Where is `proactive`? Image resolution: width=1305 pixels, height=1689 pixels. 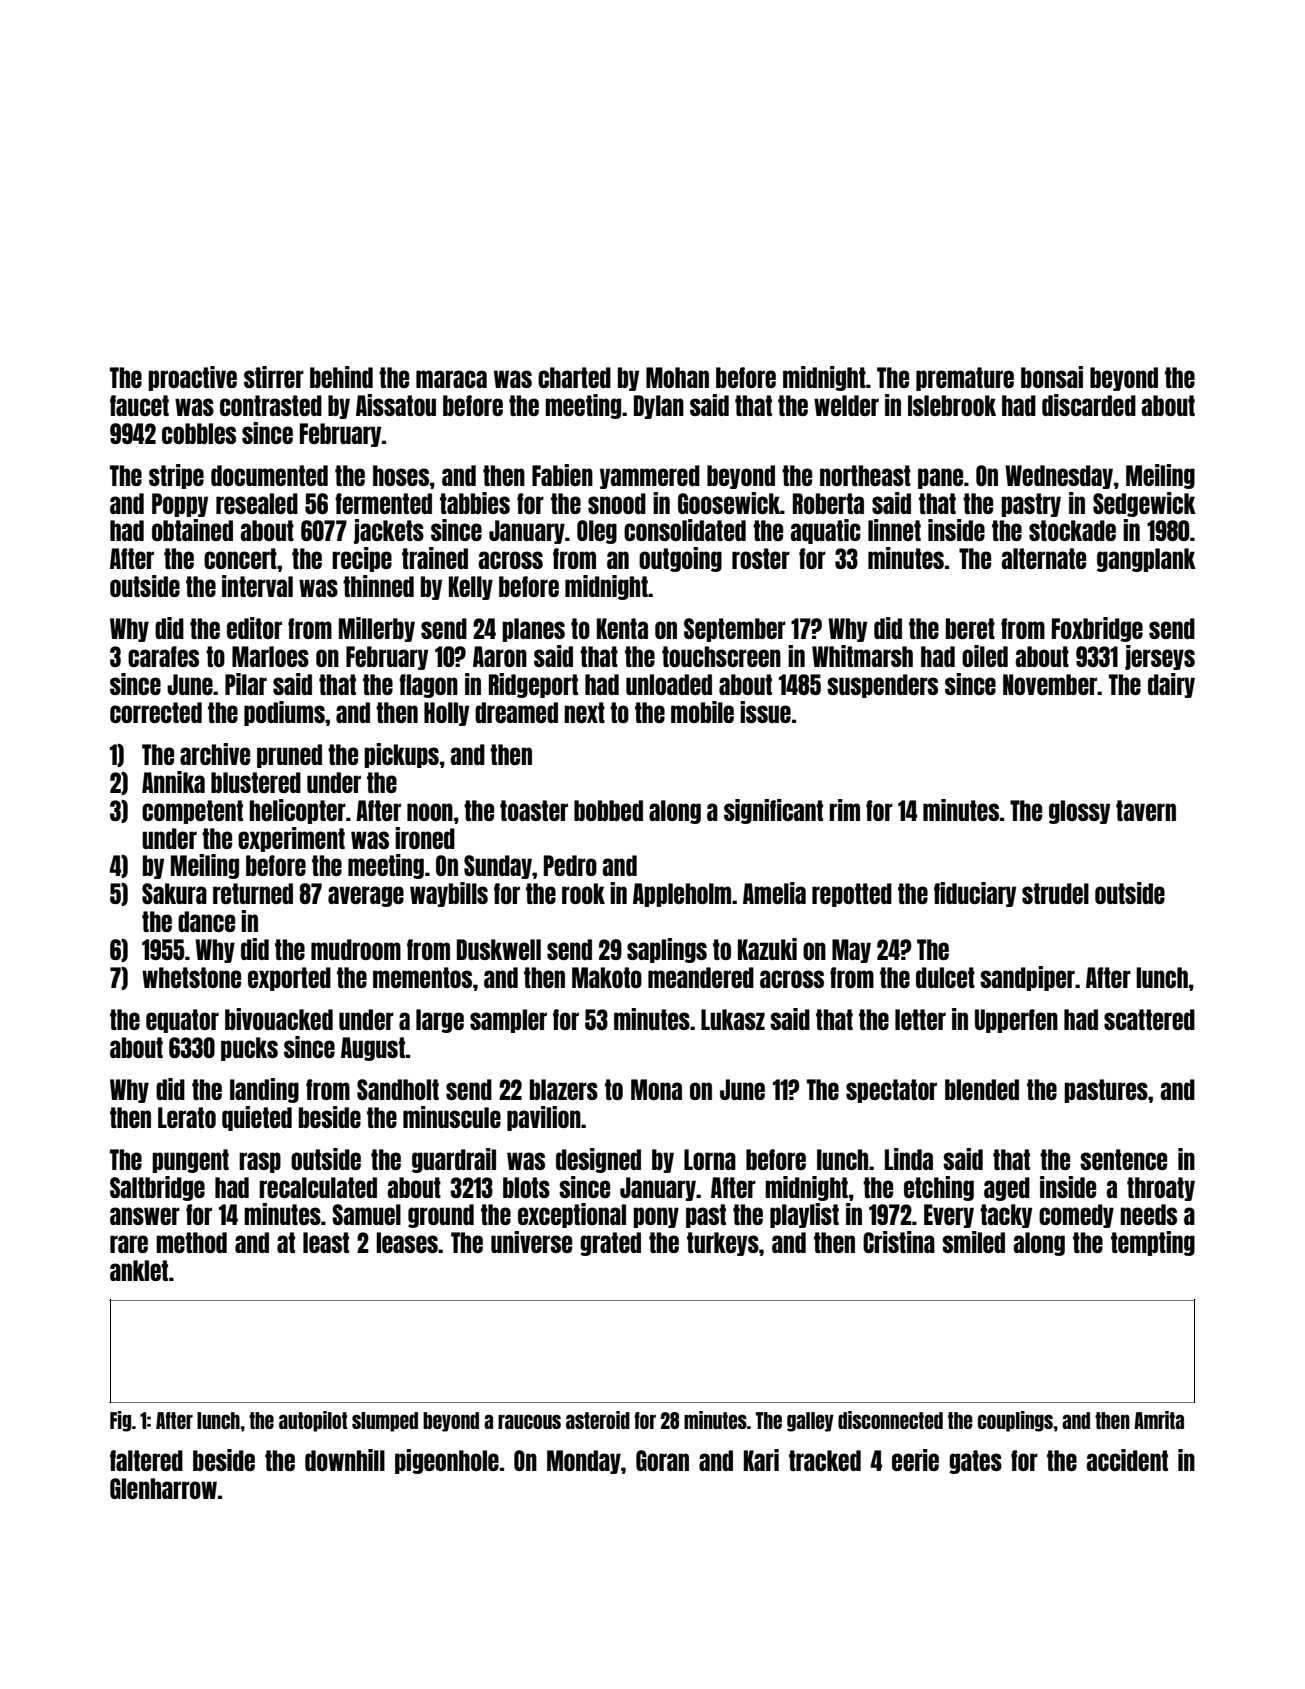
proactive is located at coordinates (192, 378).
